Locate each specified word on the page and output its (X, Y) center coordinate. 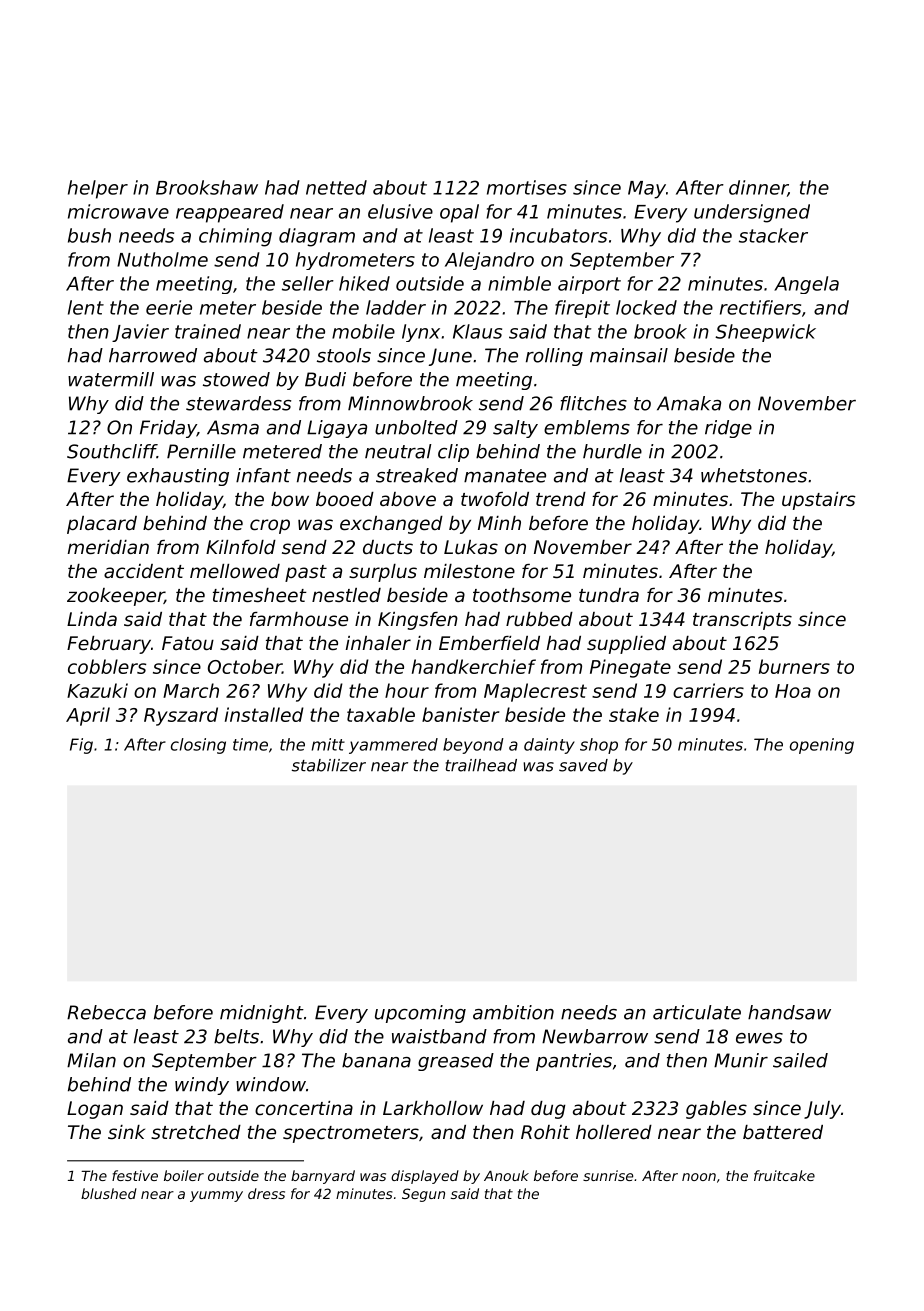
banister (460, 714)
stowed (236, 379)
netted (336, 187)
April (88, 716)
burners (794, 666)
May (647, 190)
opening (822, 746)
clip (453, 453)
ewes (759, 1038)
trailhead (481, 765)
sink (126, 1132)
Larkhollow (433, 1108)
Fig (81, 746)
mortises (527, 187)
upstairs (819, 501)
